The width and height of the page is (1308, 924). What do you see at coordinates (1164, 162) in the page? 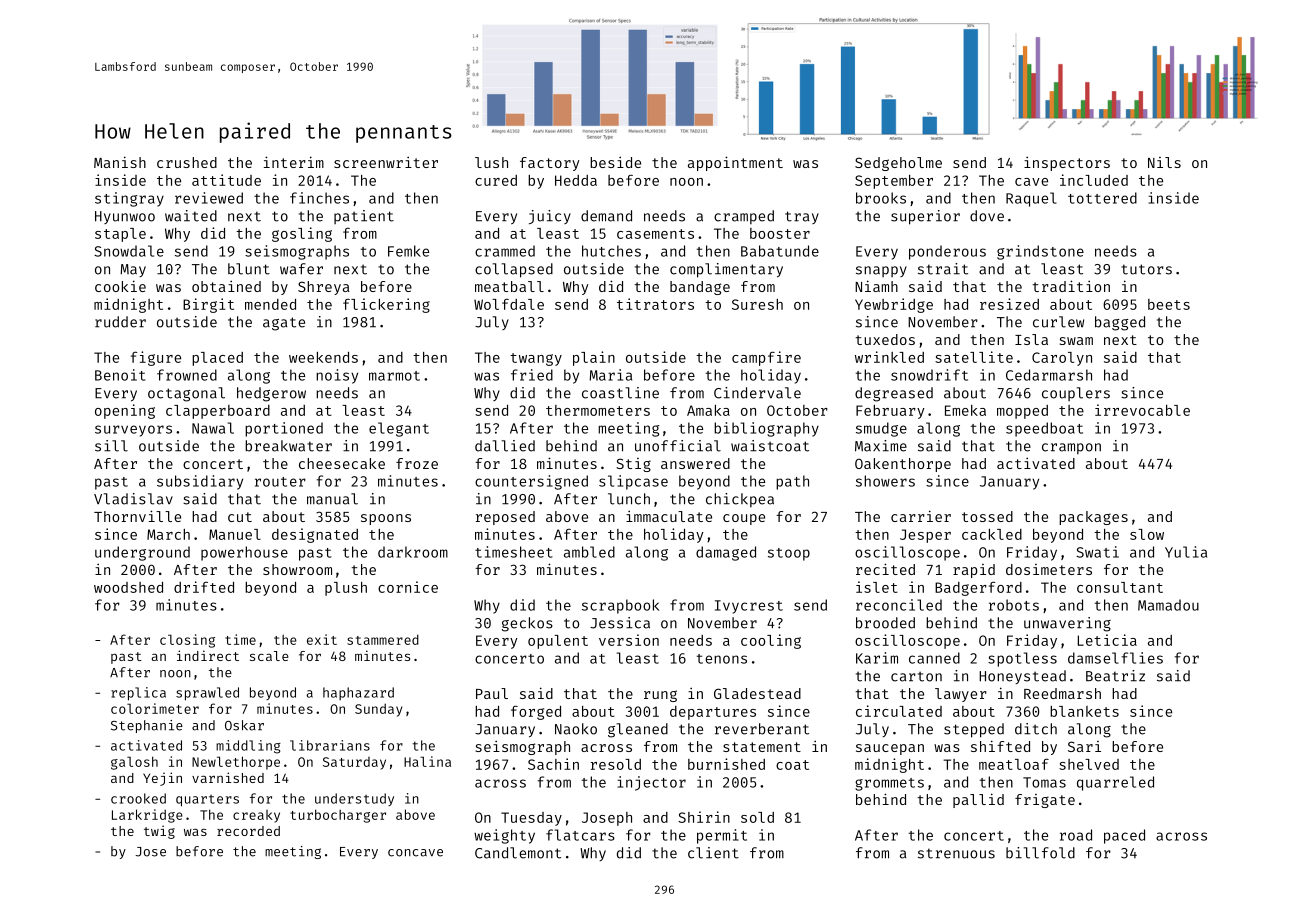
I see `Nils` at bounding box center [1164, 162].
